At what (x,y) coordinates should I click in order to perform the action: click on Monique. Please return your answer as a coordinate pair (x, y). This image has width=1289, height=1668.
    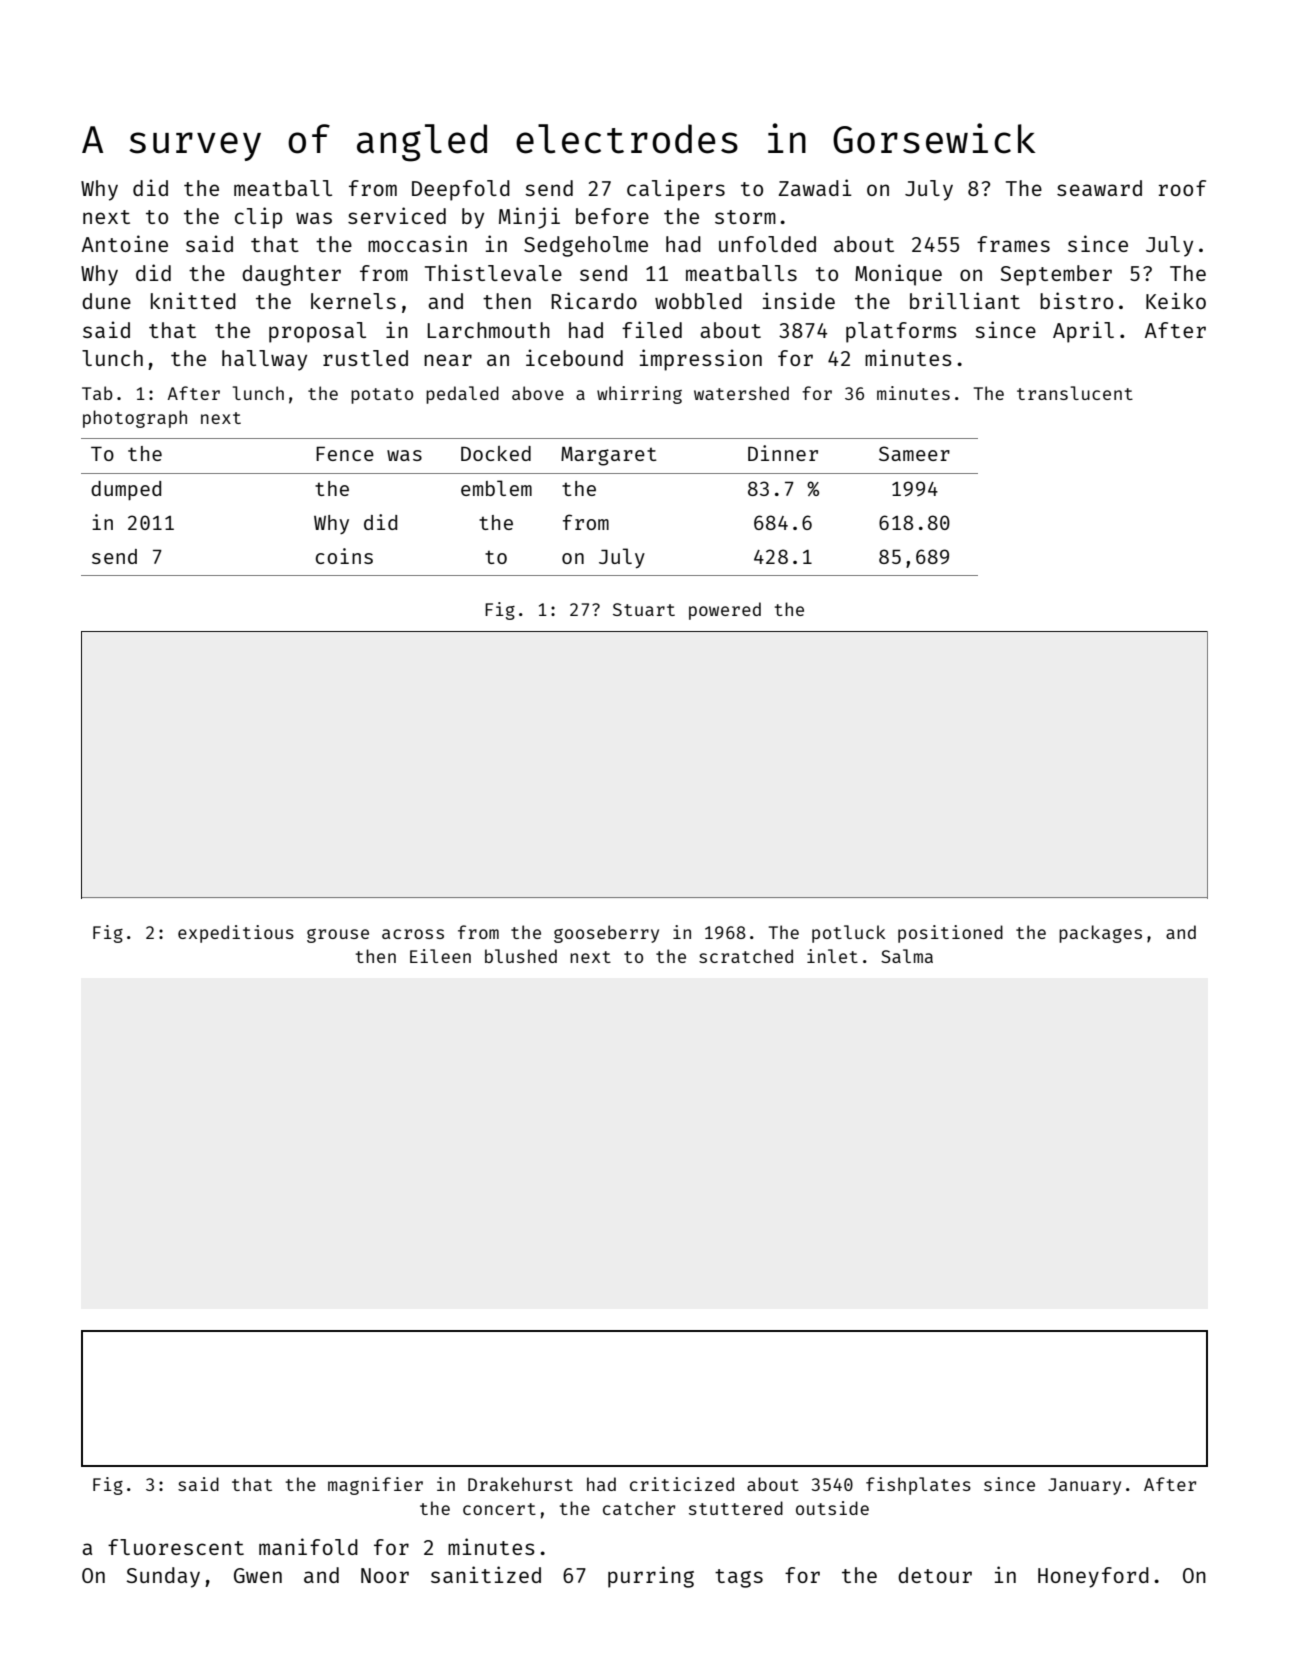
    Looking at the image, I should click on (898, 275).
